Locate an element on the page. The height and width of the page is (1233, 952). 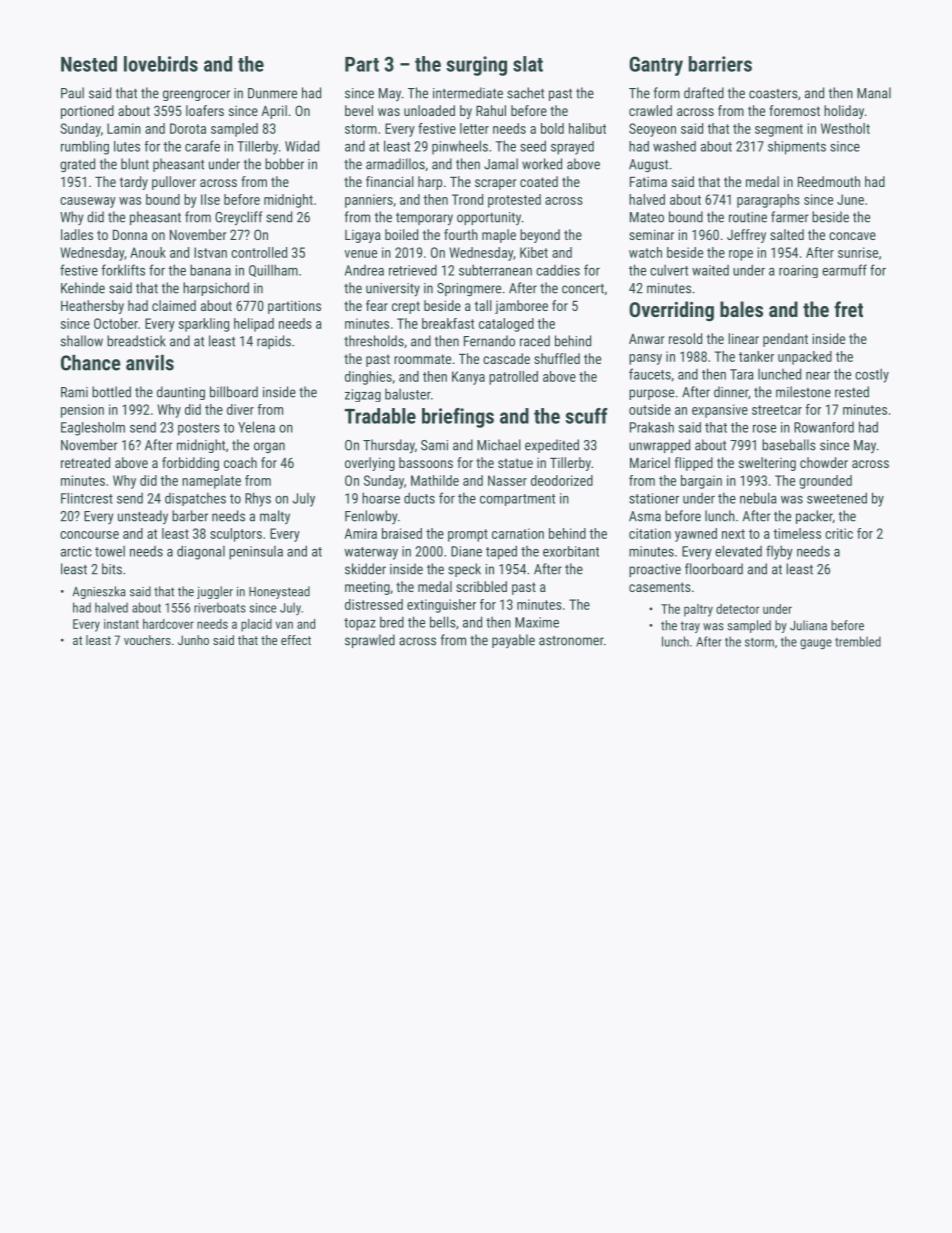
Juliana is located at coordinates (808, 625).
